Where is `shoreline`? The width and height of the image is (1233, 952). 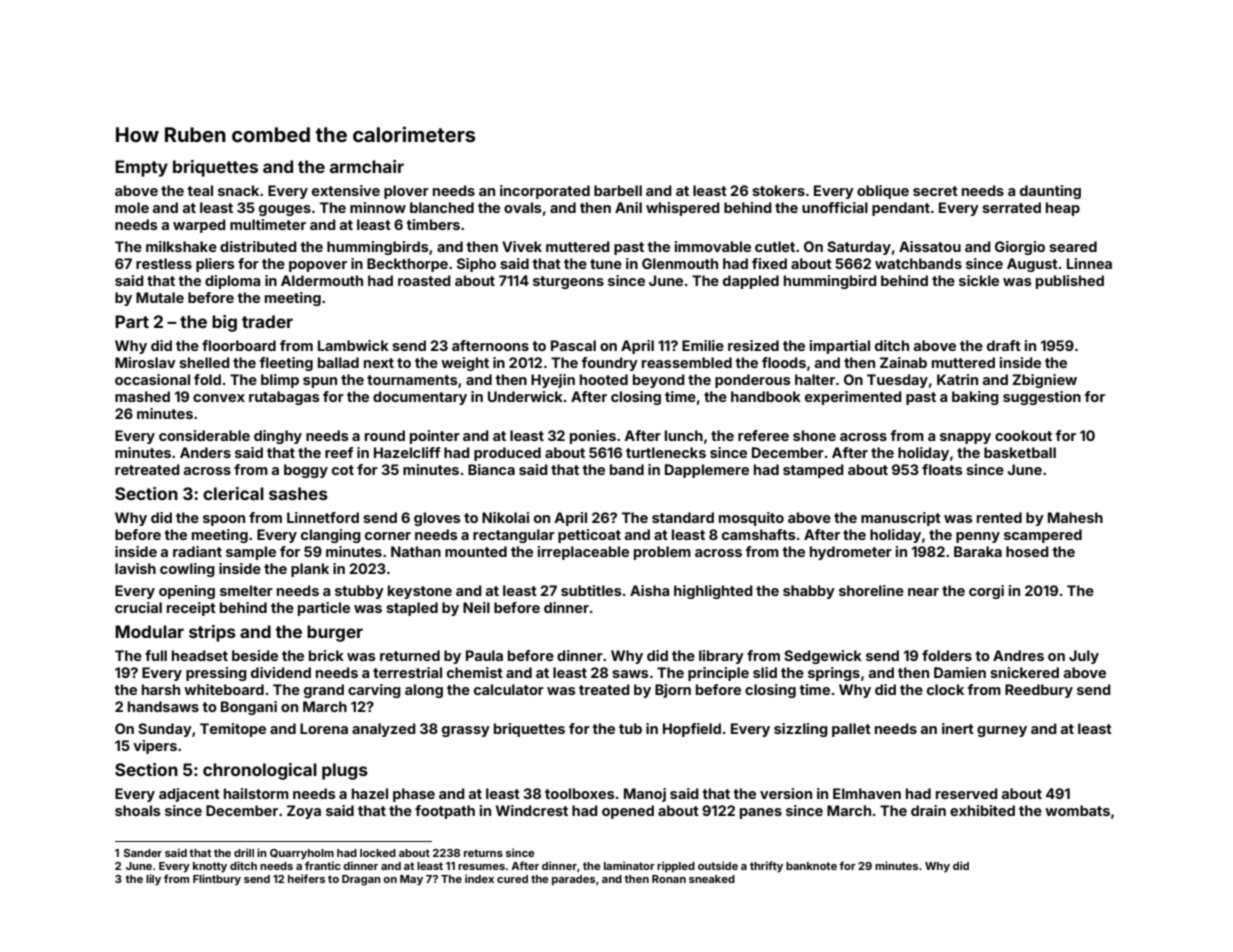
shoreline is located at coordinates (871, 590).
